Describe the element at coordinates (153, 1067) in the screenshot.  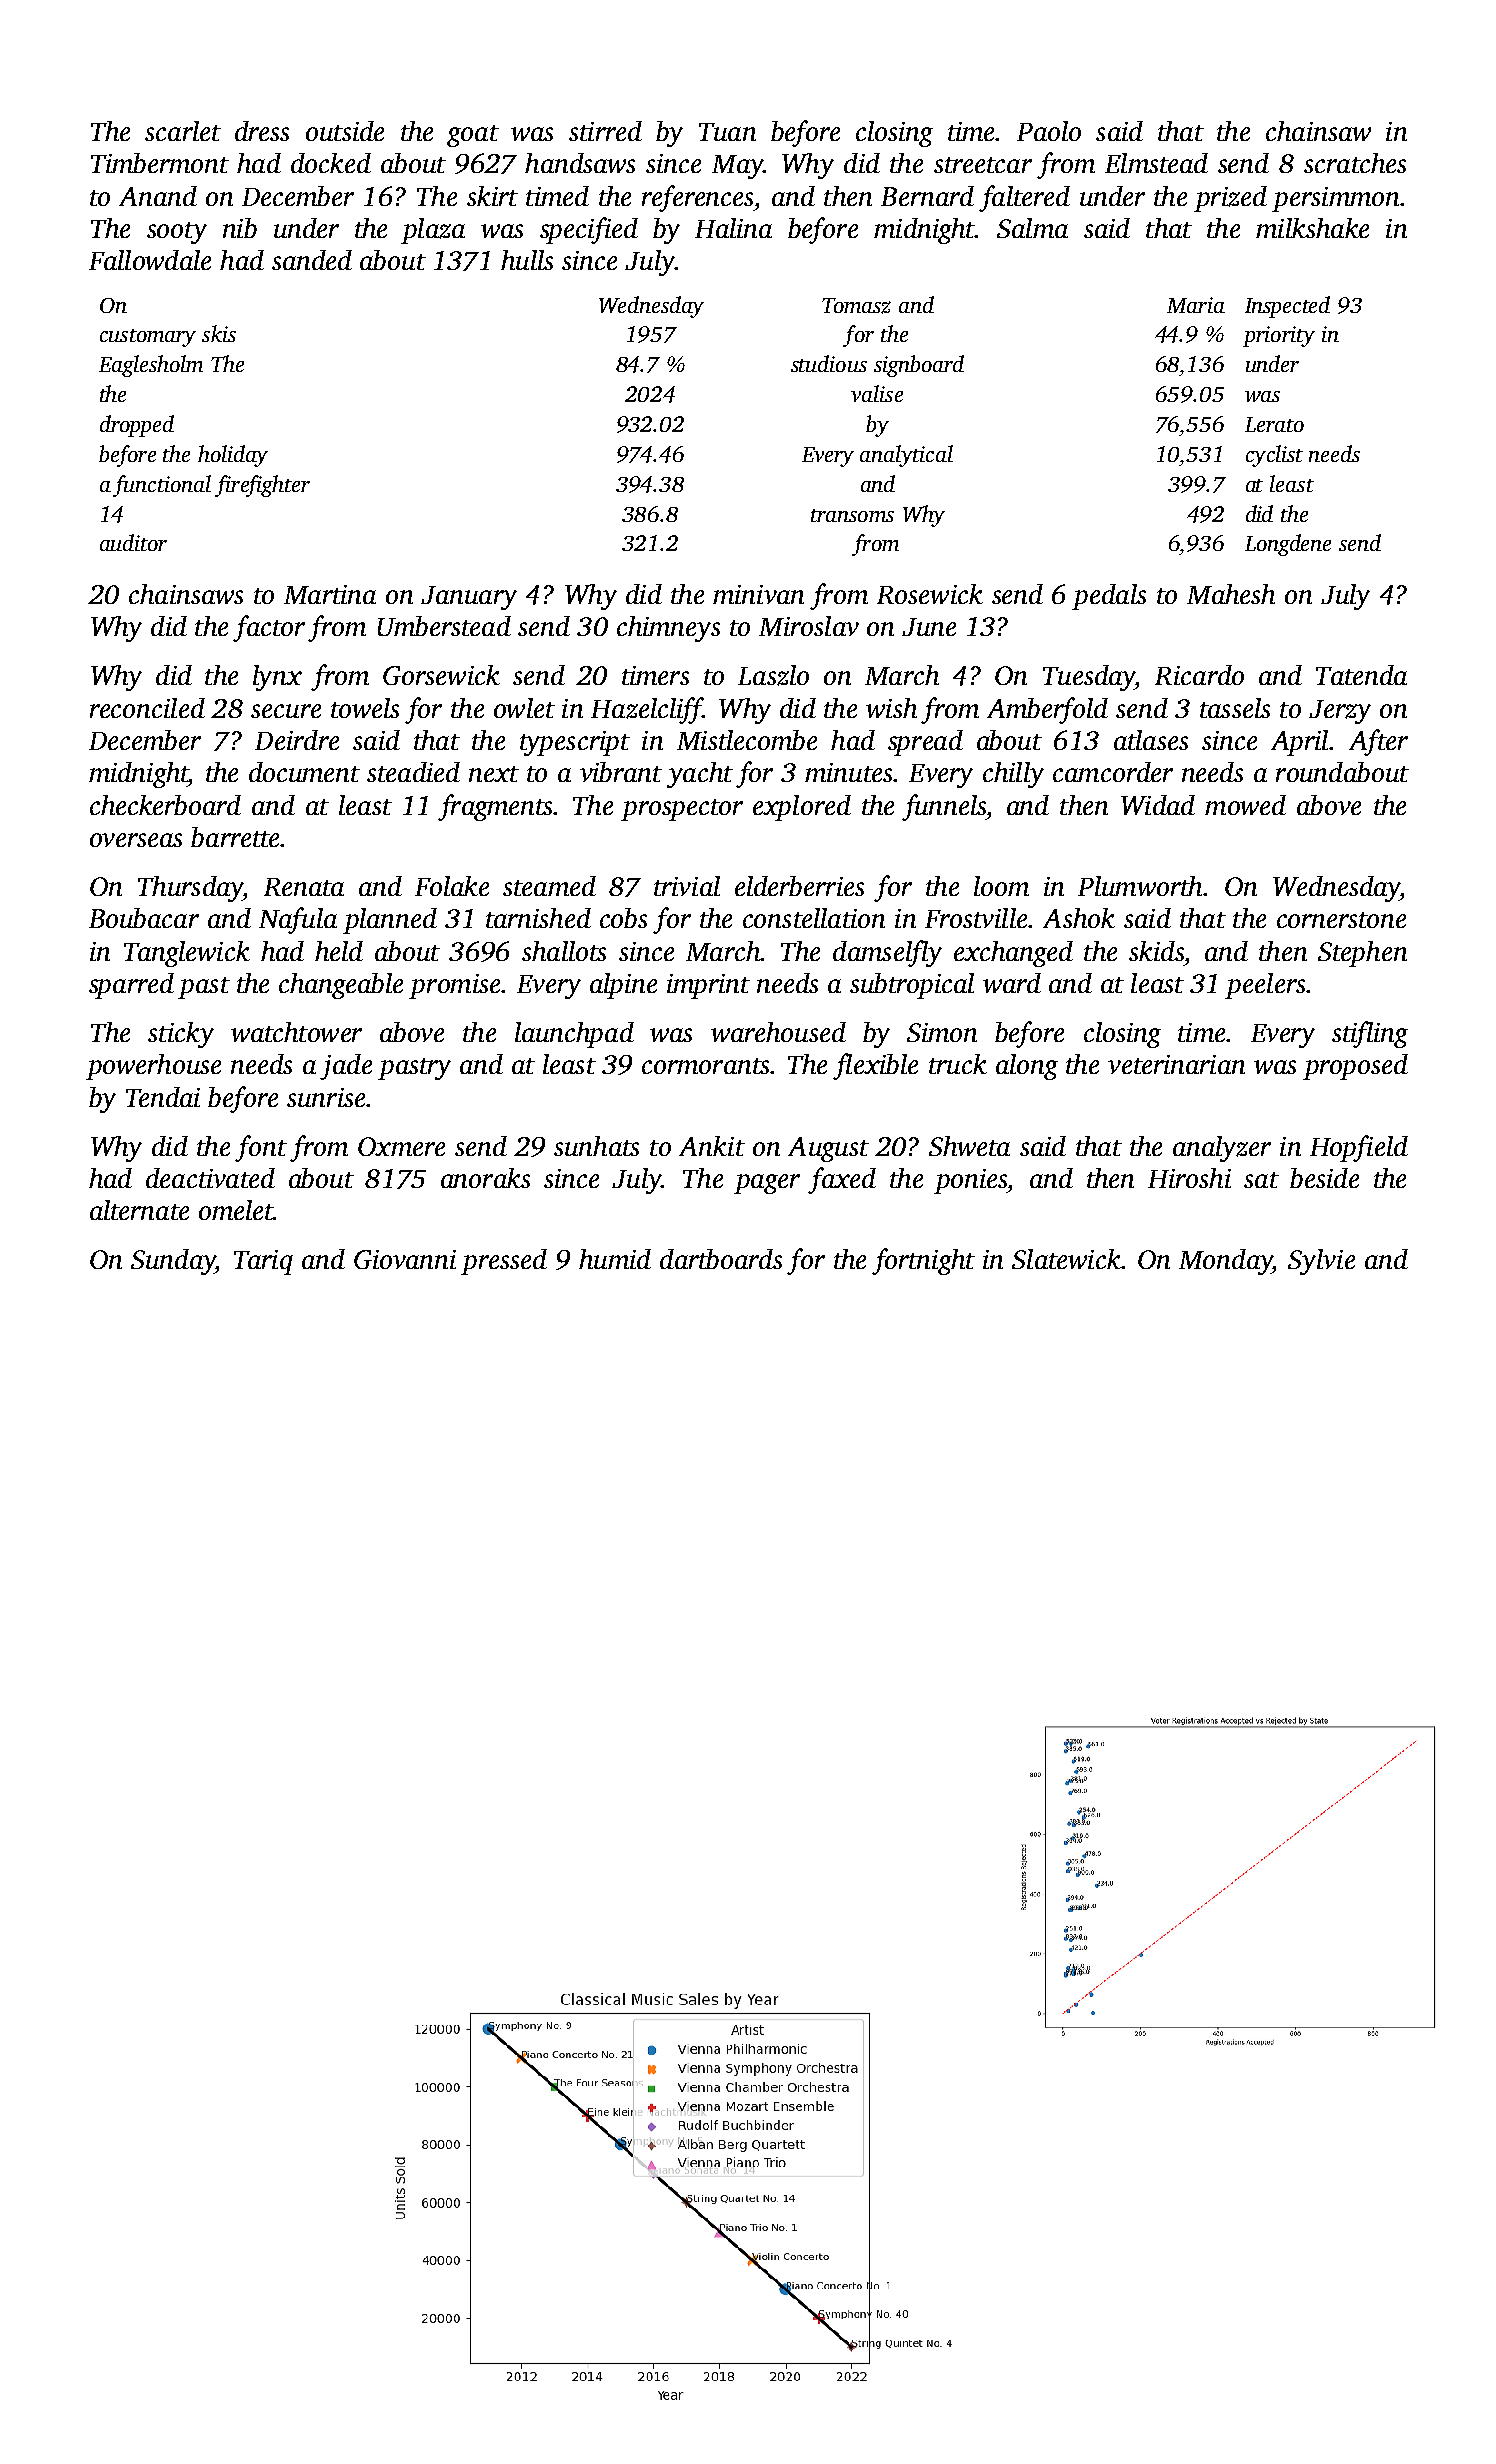
I see `powerhouse` at that location.
